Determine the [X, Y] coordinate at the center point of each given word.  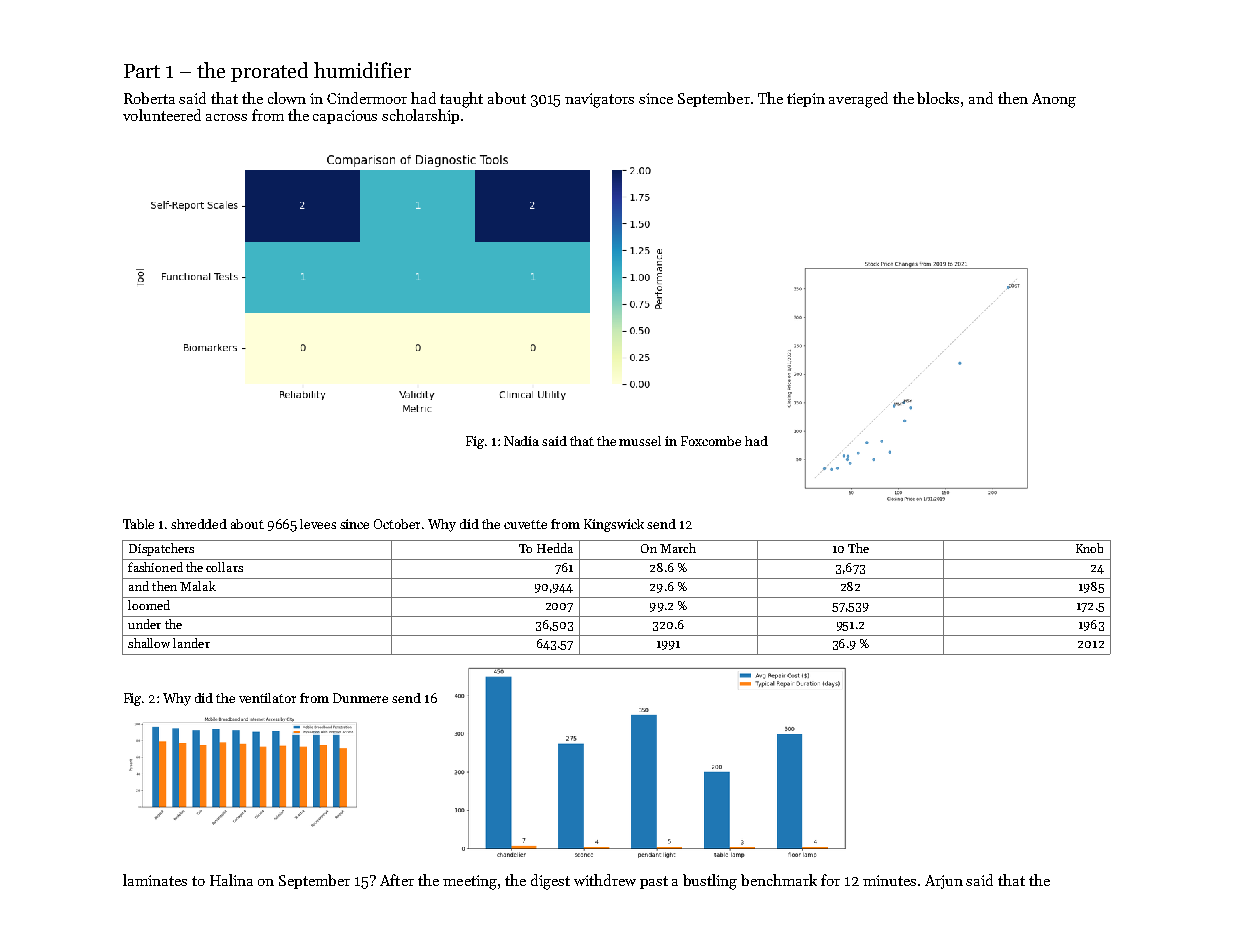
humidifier [362, 70]
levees [318, 524]
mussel [640, 441]
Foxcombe [711, 441]
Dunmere [360, 698]
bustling [710, 882]
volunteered [162, 115]
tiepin [806, 100]
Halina [231, 880]
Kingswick [614, 525]
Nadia [521, 441]
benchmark [779, 880]
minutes [889, 880]
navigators [599, 100]
